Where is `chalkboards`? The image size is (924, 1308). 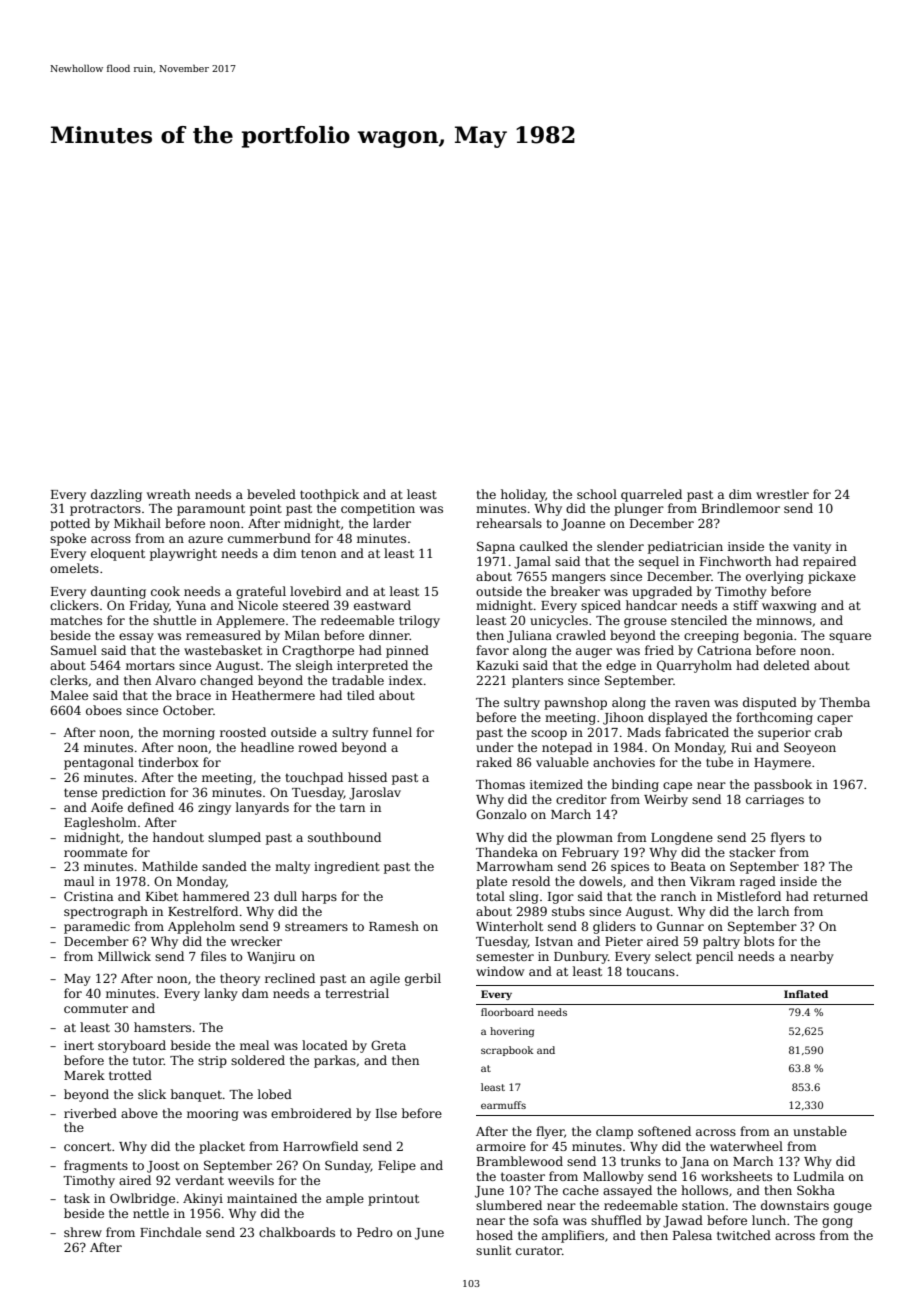
chalkboards is located at coordinates (297, 1232).
